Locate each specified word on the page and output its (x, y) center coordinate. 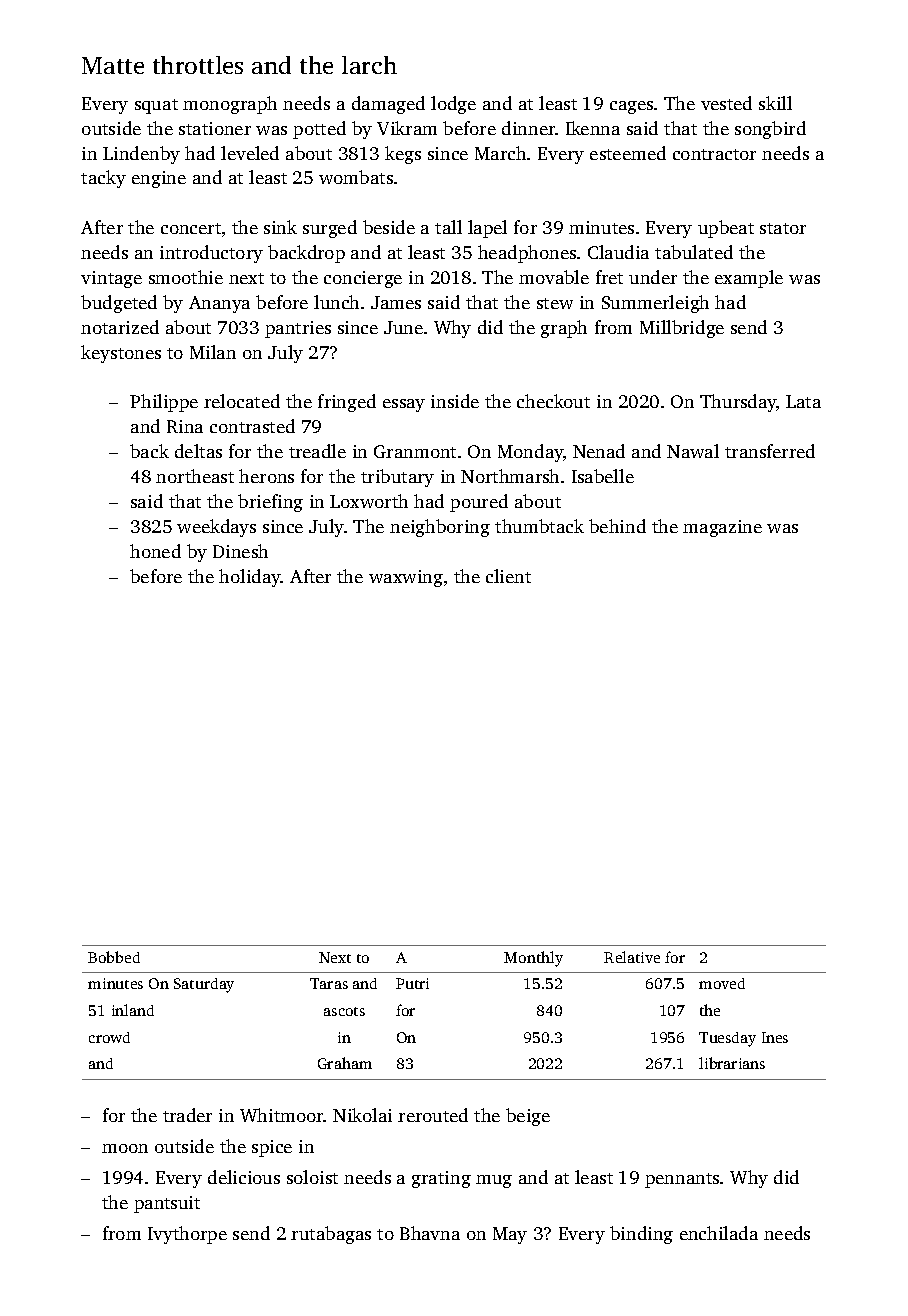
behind (617, 526)
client (508, 576)
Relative (632, 957)
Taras (329, 983)
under (653, 277)
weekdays (216, 528)
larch (369, 65)
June (403, 327)
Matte (113, 65)
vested (726, 103)
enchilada (719, 1233)
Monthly (533, 959)
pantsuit (167, 1204)
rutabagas (331, 1235)
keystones (121, 354)
